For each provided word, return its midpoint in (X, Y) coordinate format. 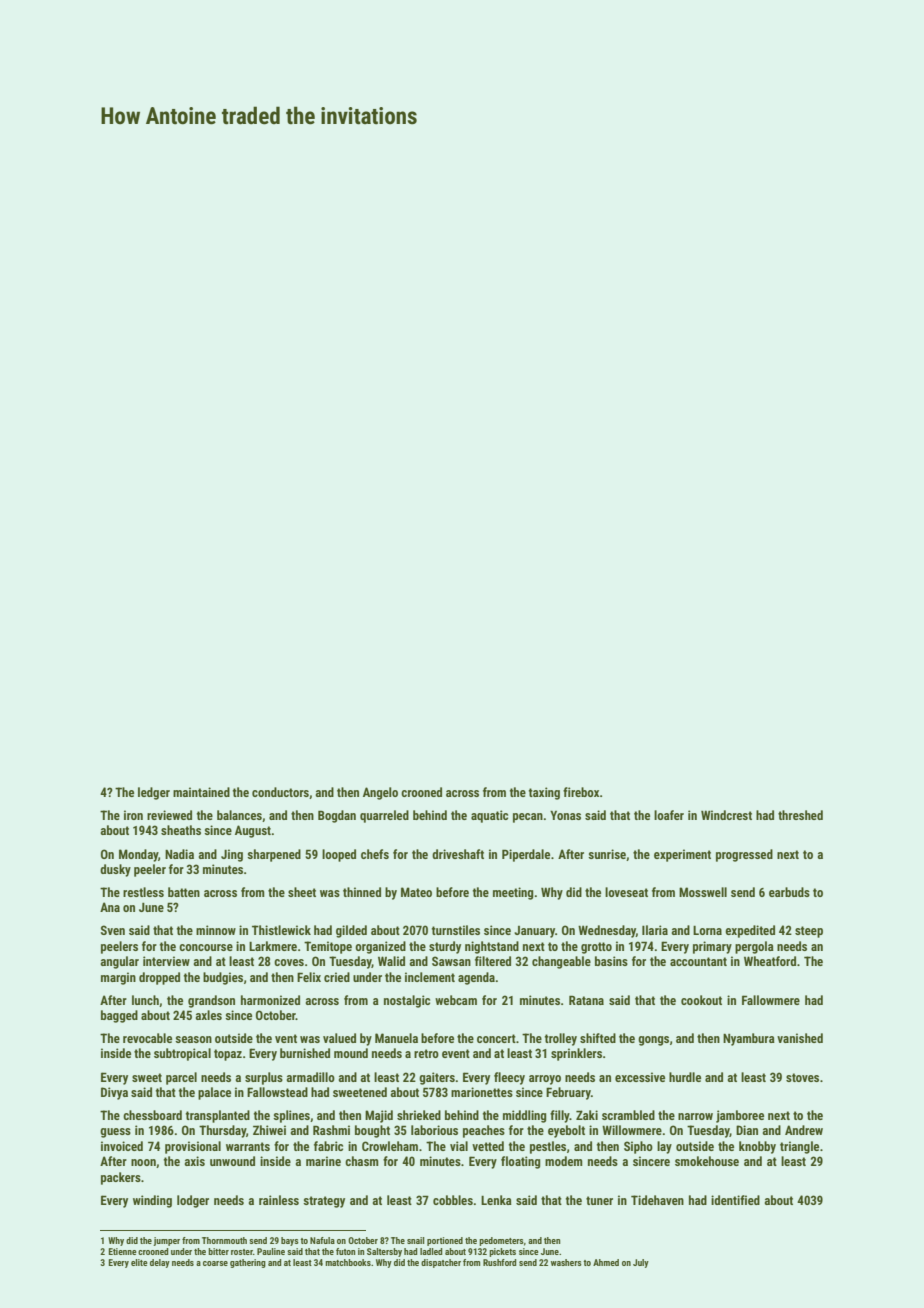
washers (566, 1262)
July (641, 1263)
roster (242, 1252)
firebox (581, 792)
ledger (154, 793)
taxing (544, 793)
